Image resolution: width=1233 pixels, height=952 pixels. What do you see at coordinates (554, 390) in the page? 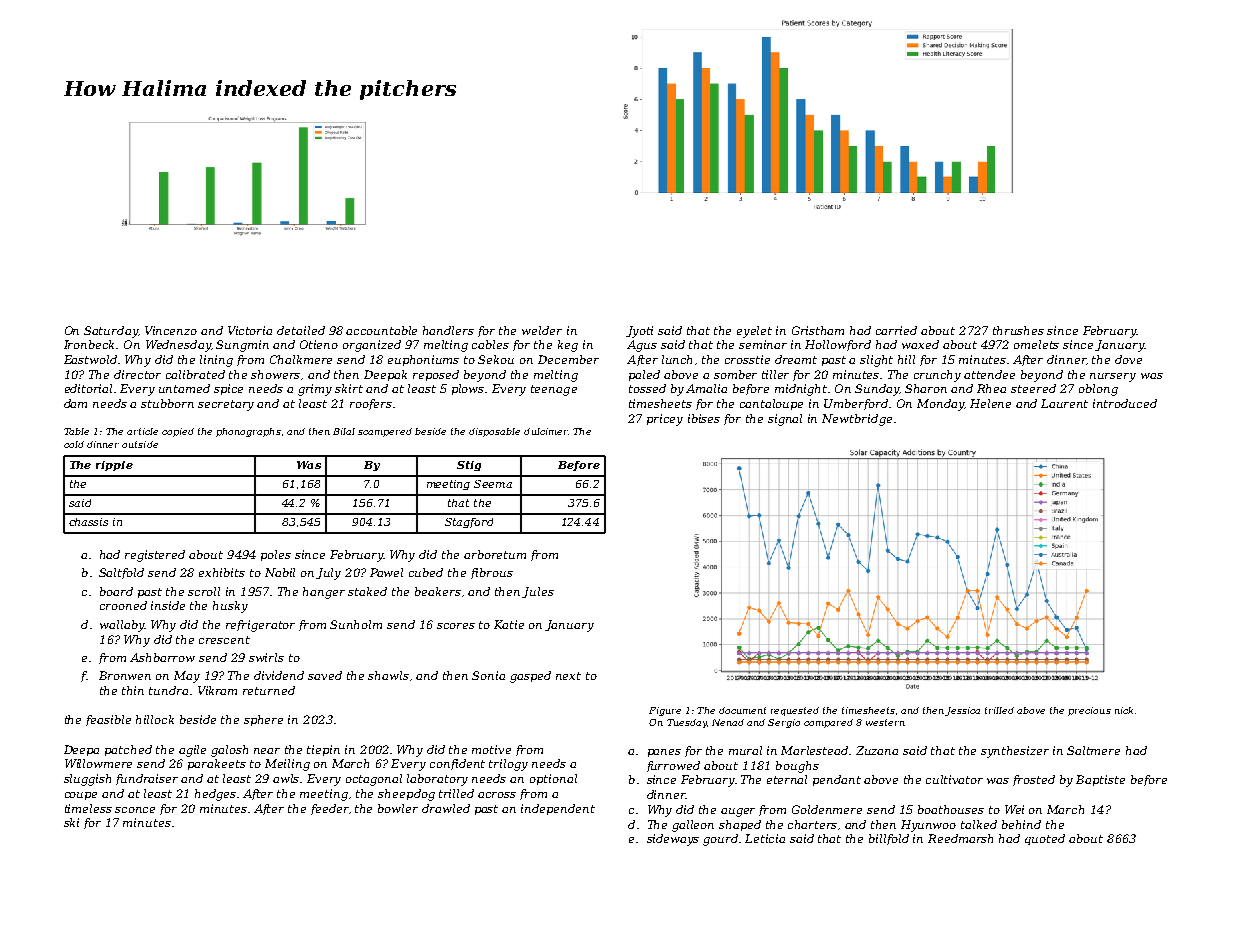
I see `teenage` at bounding box center [554, 390].
